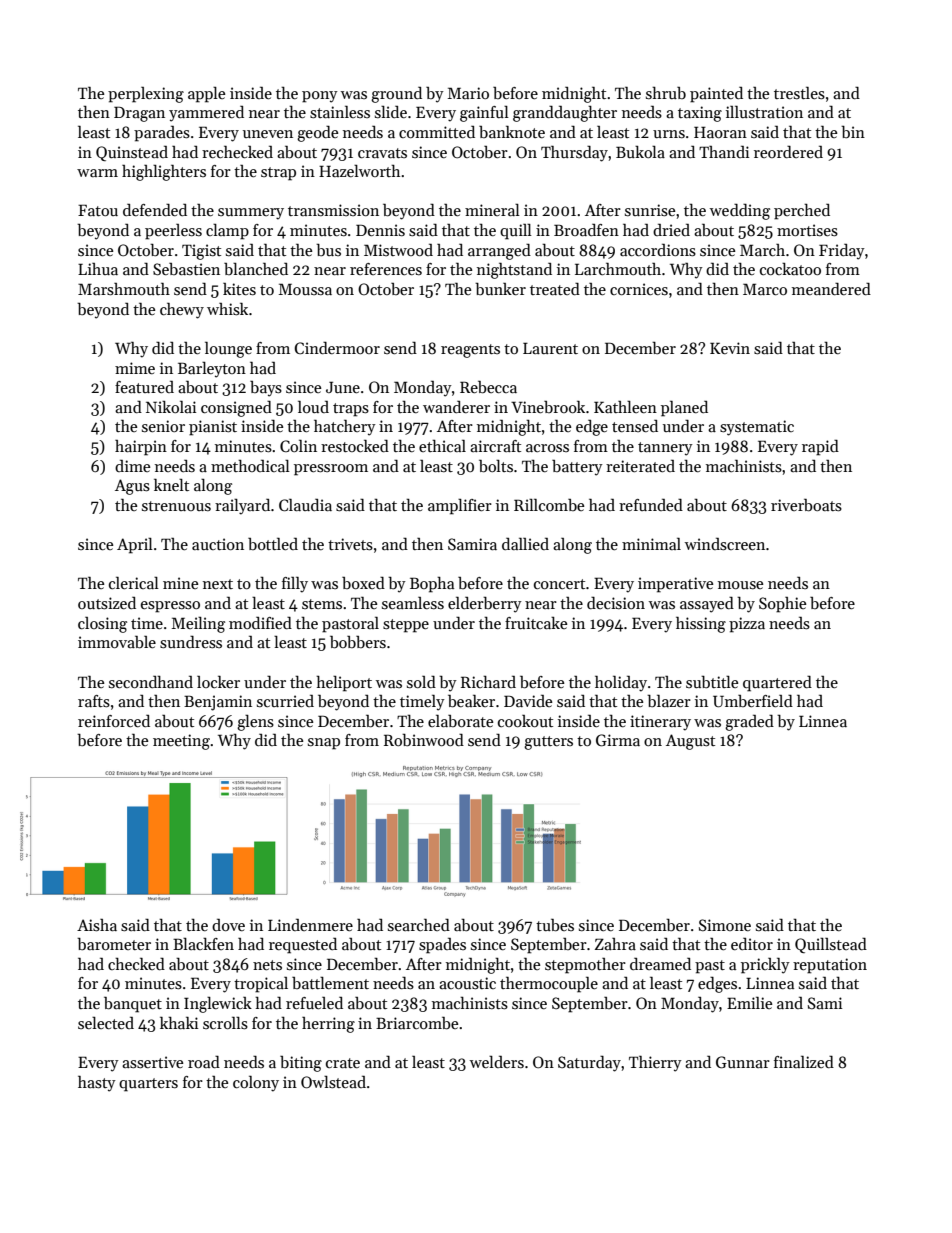 The height and width of the document is (1233, 952). What do you see at coordinates (536, 623) in the document?
I see `fruitcake` at bounding box center [536, 623].
